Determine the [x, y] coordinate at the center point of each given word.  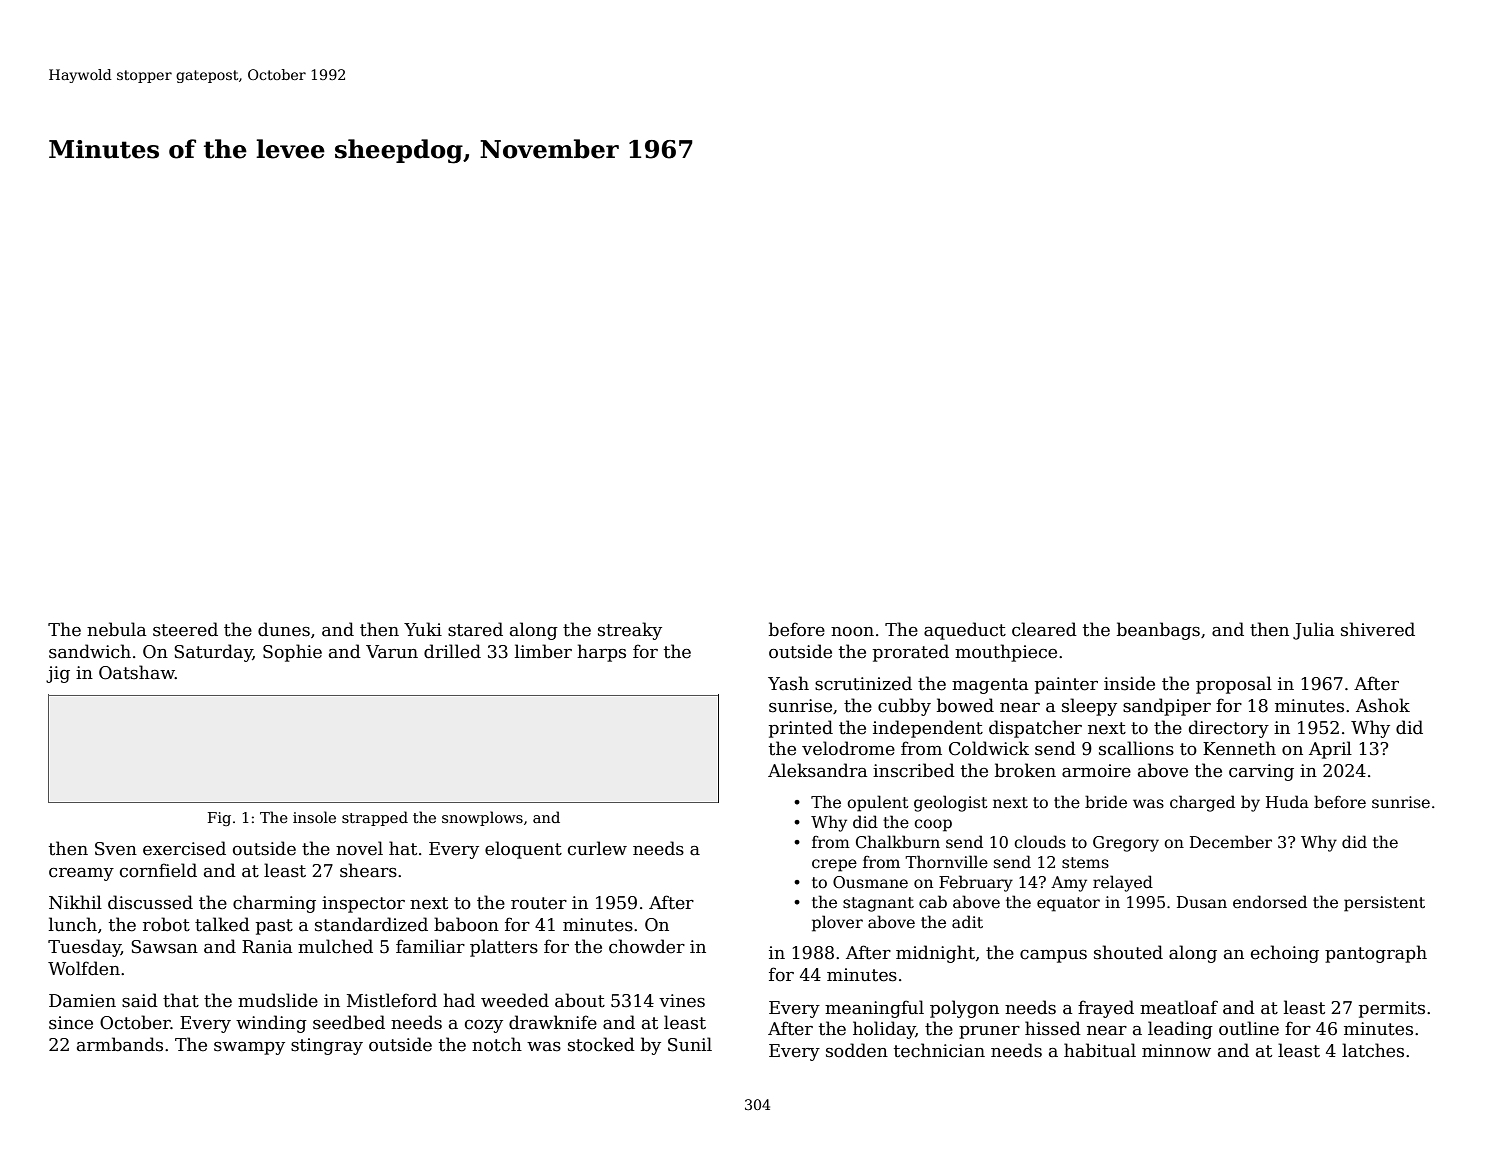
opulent [878, 803]
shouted [1128, 952]
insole [314, 817]
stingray [327, 1046]
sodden [857, 1050]
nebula [116, 629]
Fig [219, 819]
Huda [1287, 801]
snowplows [482, 818]
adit [967, 922]
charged [1202, 803]
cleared [1044, 629]
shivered [1378, 629]
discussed [150, 902]
